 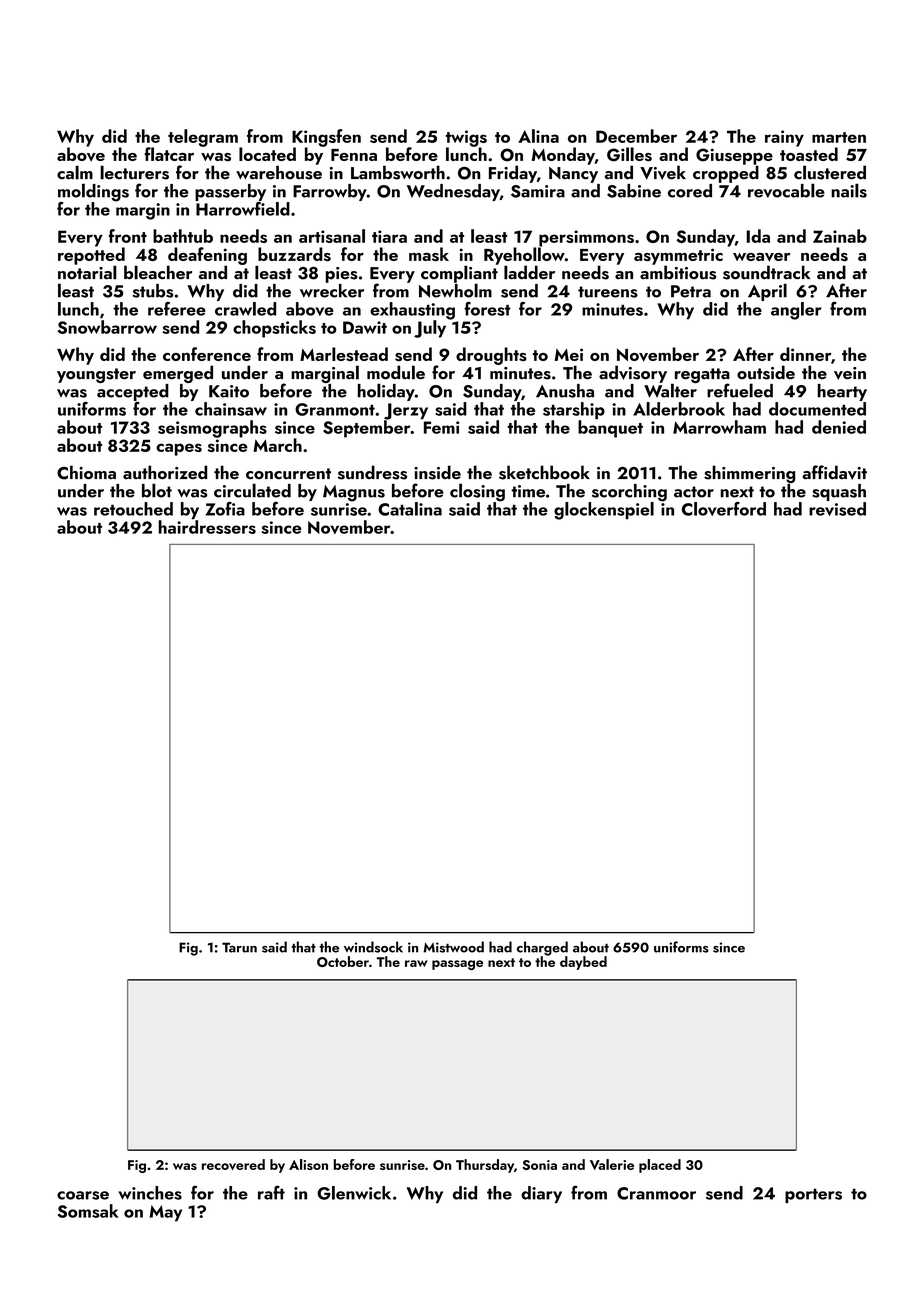 I want to click on coarse, so click(x=83, y=1195).
